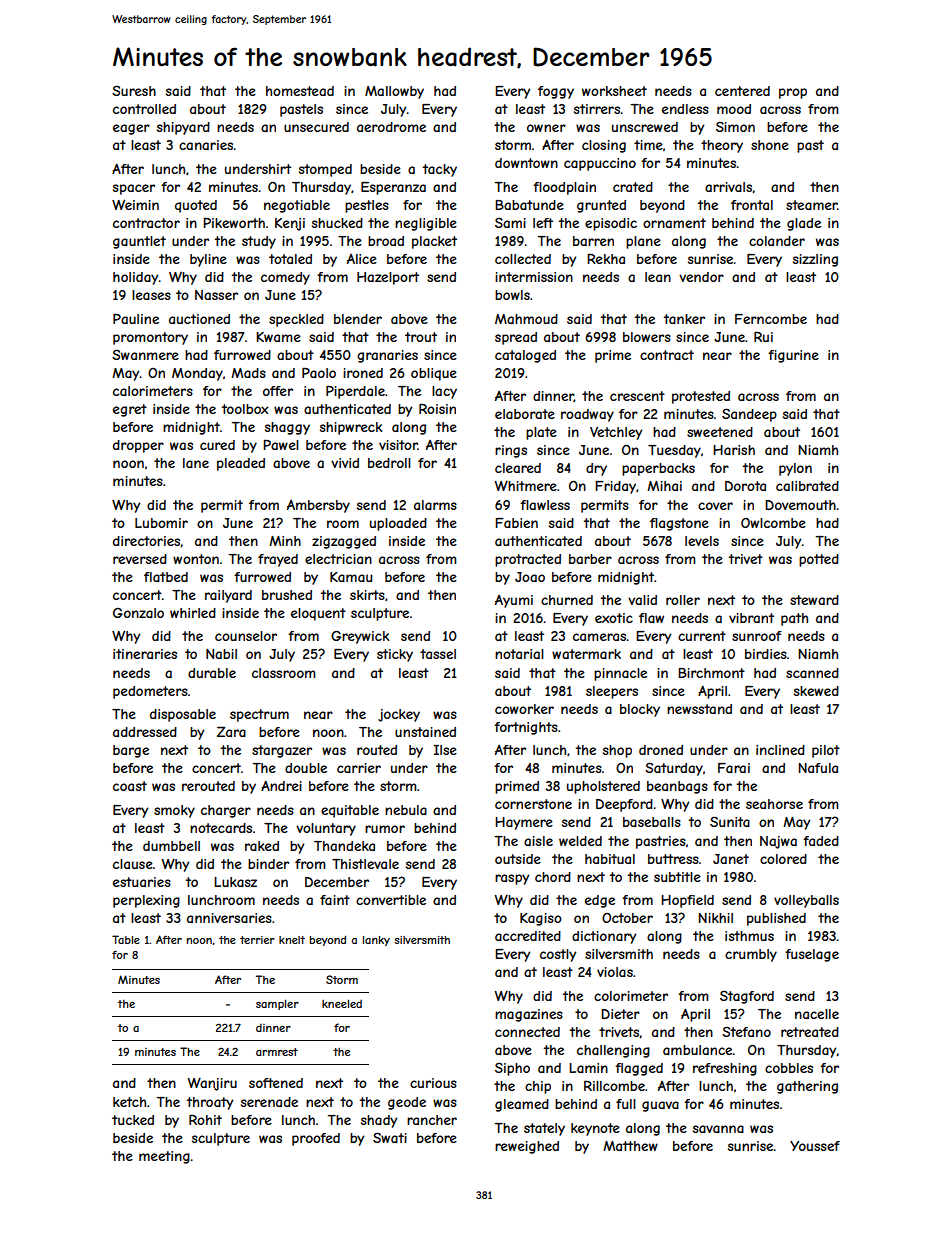 This screenshot has height=1233, width=952. What do you see at coordinates (546, 128) in the screenshot?
I see `owner` at bounding box center [546, 128].
